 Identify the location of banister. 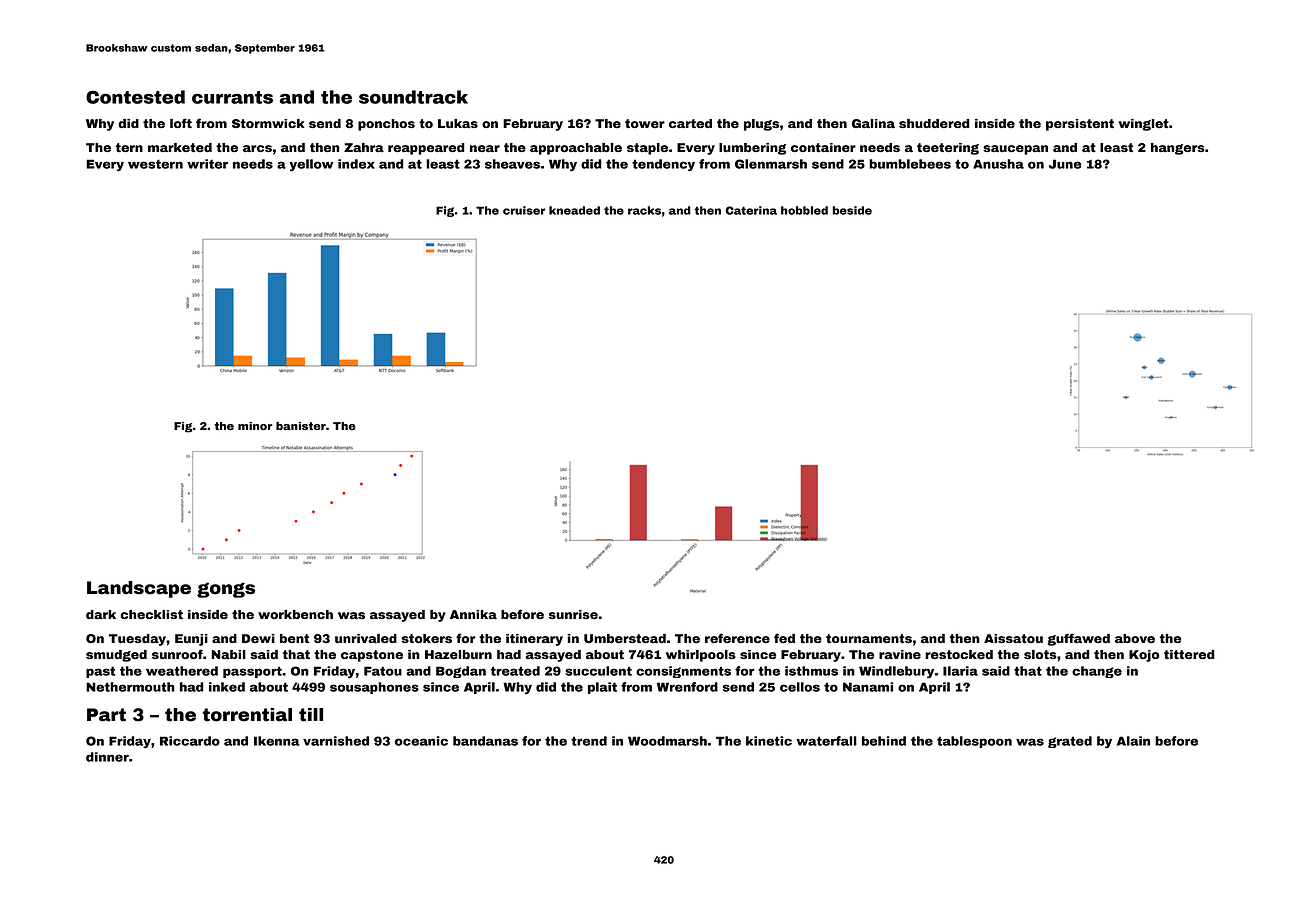
(301, 426).
